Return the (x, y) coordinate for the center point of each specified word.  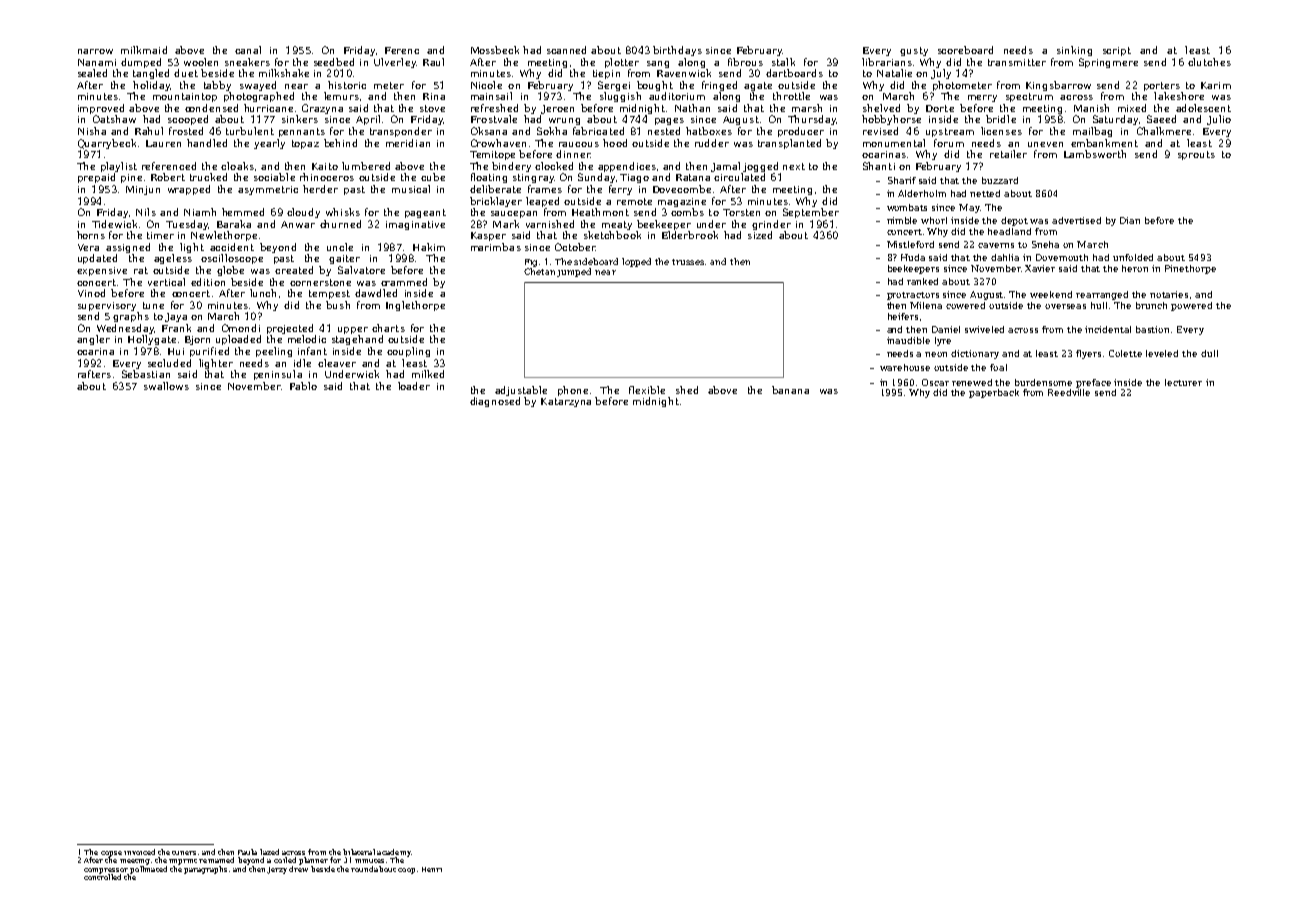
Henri (432, 869)
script (1117, 51)
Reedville (1069, 392)
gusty (914, 51)
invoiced (139, 852)
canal (248, 50)
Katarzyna (566, 402)
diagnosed (495, 402)
